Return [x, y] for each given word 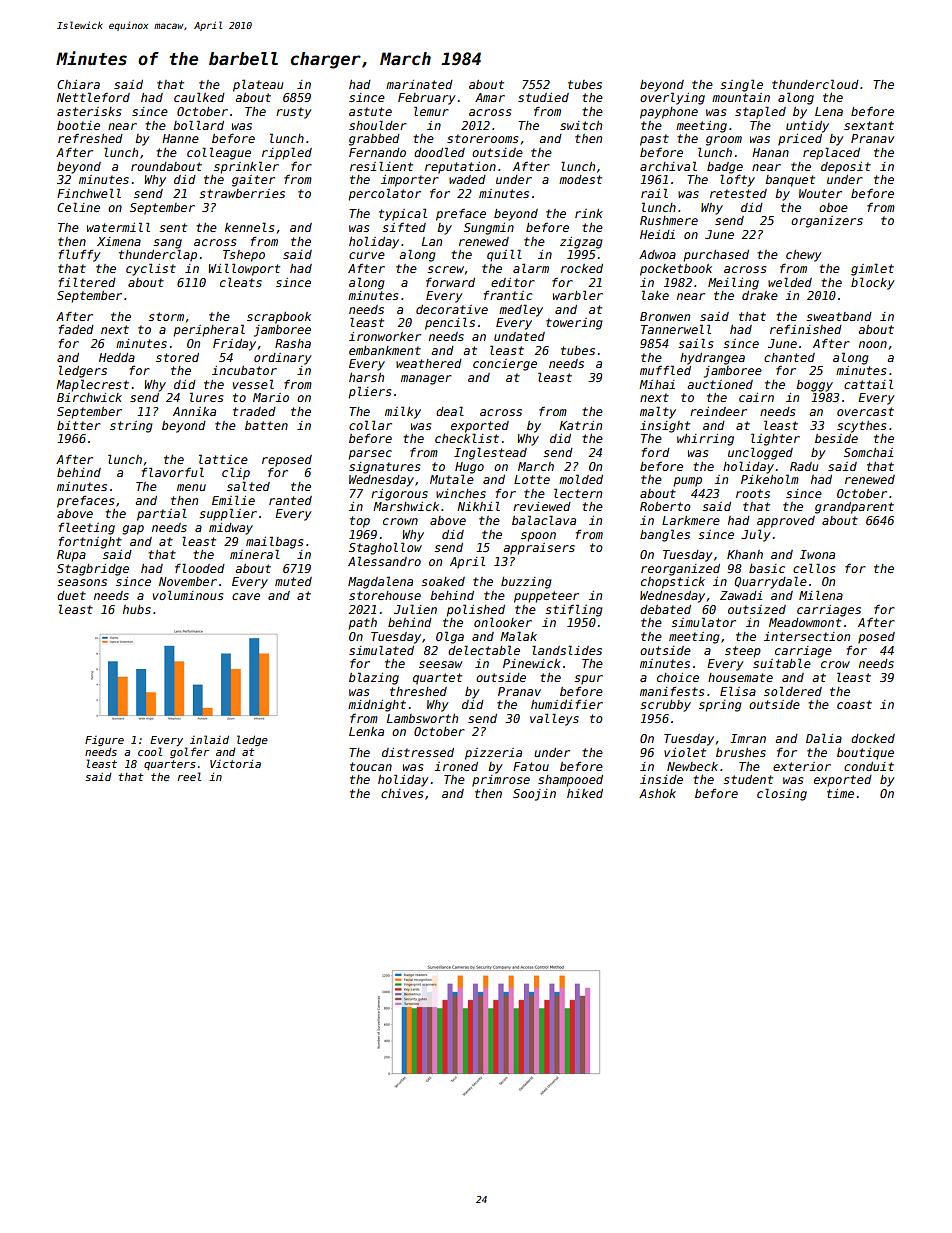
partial [162, 514]
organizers [827, 222]
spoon [538, 537]
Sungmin [489, 229]
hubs [137, 609]
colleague [219, 153]
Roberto [665, 506]
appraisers [539, 549]
